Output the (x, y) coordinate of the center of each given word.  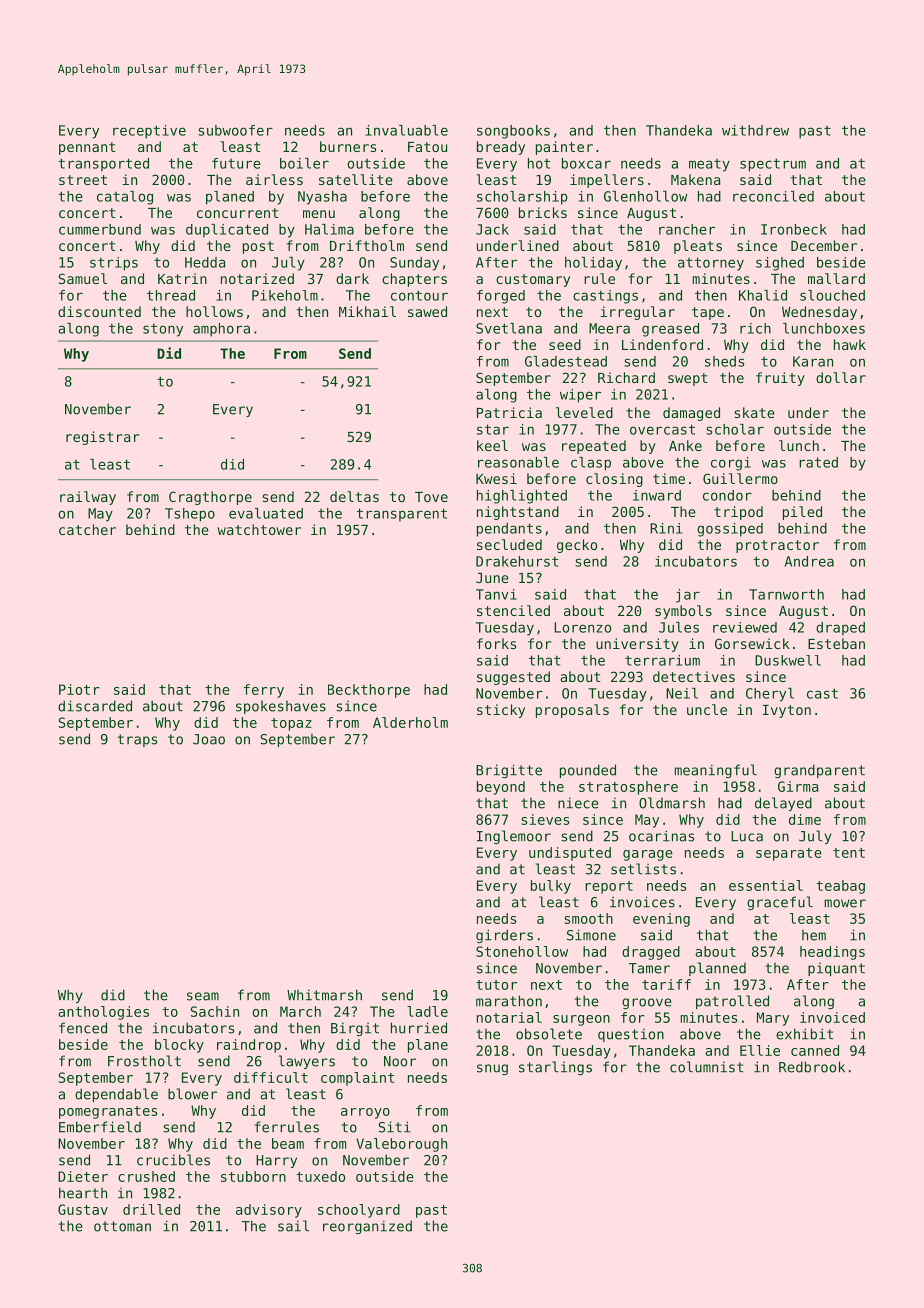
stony (163, 330)
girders (504, 936)
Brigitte (509, 771)
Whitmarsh (324, 995)
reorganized (367, 1227)
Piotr (79, 689)
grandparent (819, 771)
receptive (149, 132)
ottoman (122, 1226)
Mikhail (367, 311)
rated (818, 462)
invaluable (406, 130)
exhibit (804, 1034)
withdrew (755, 130)
